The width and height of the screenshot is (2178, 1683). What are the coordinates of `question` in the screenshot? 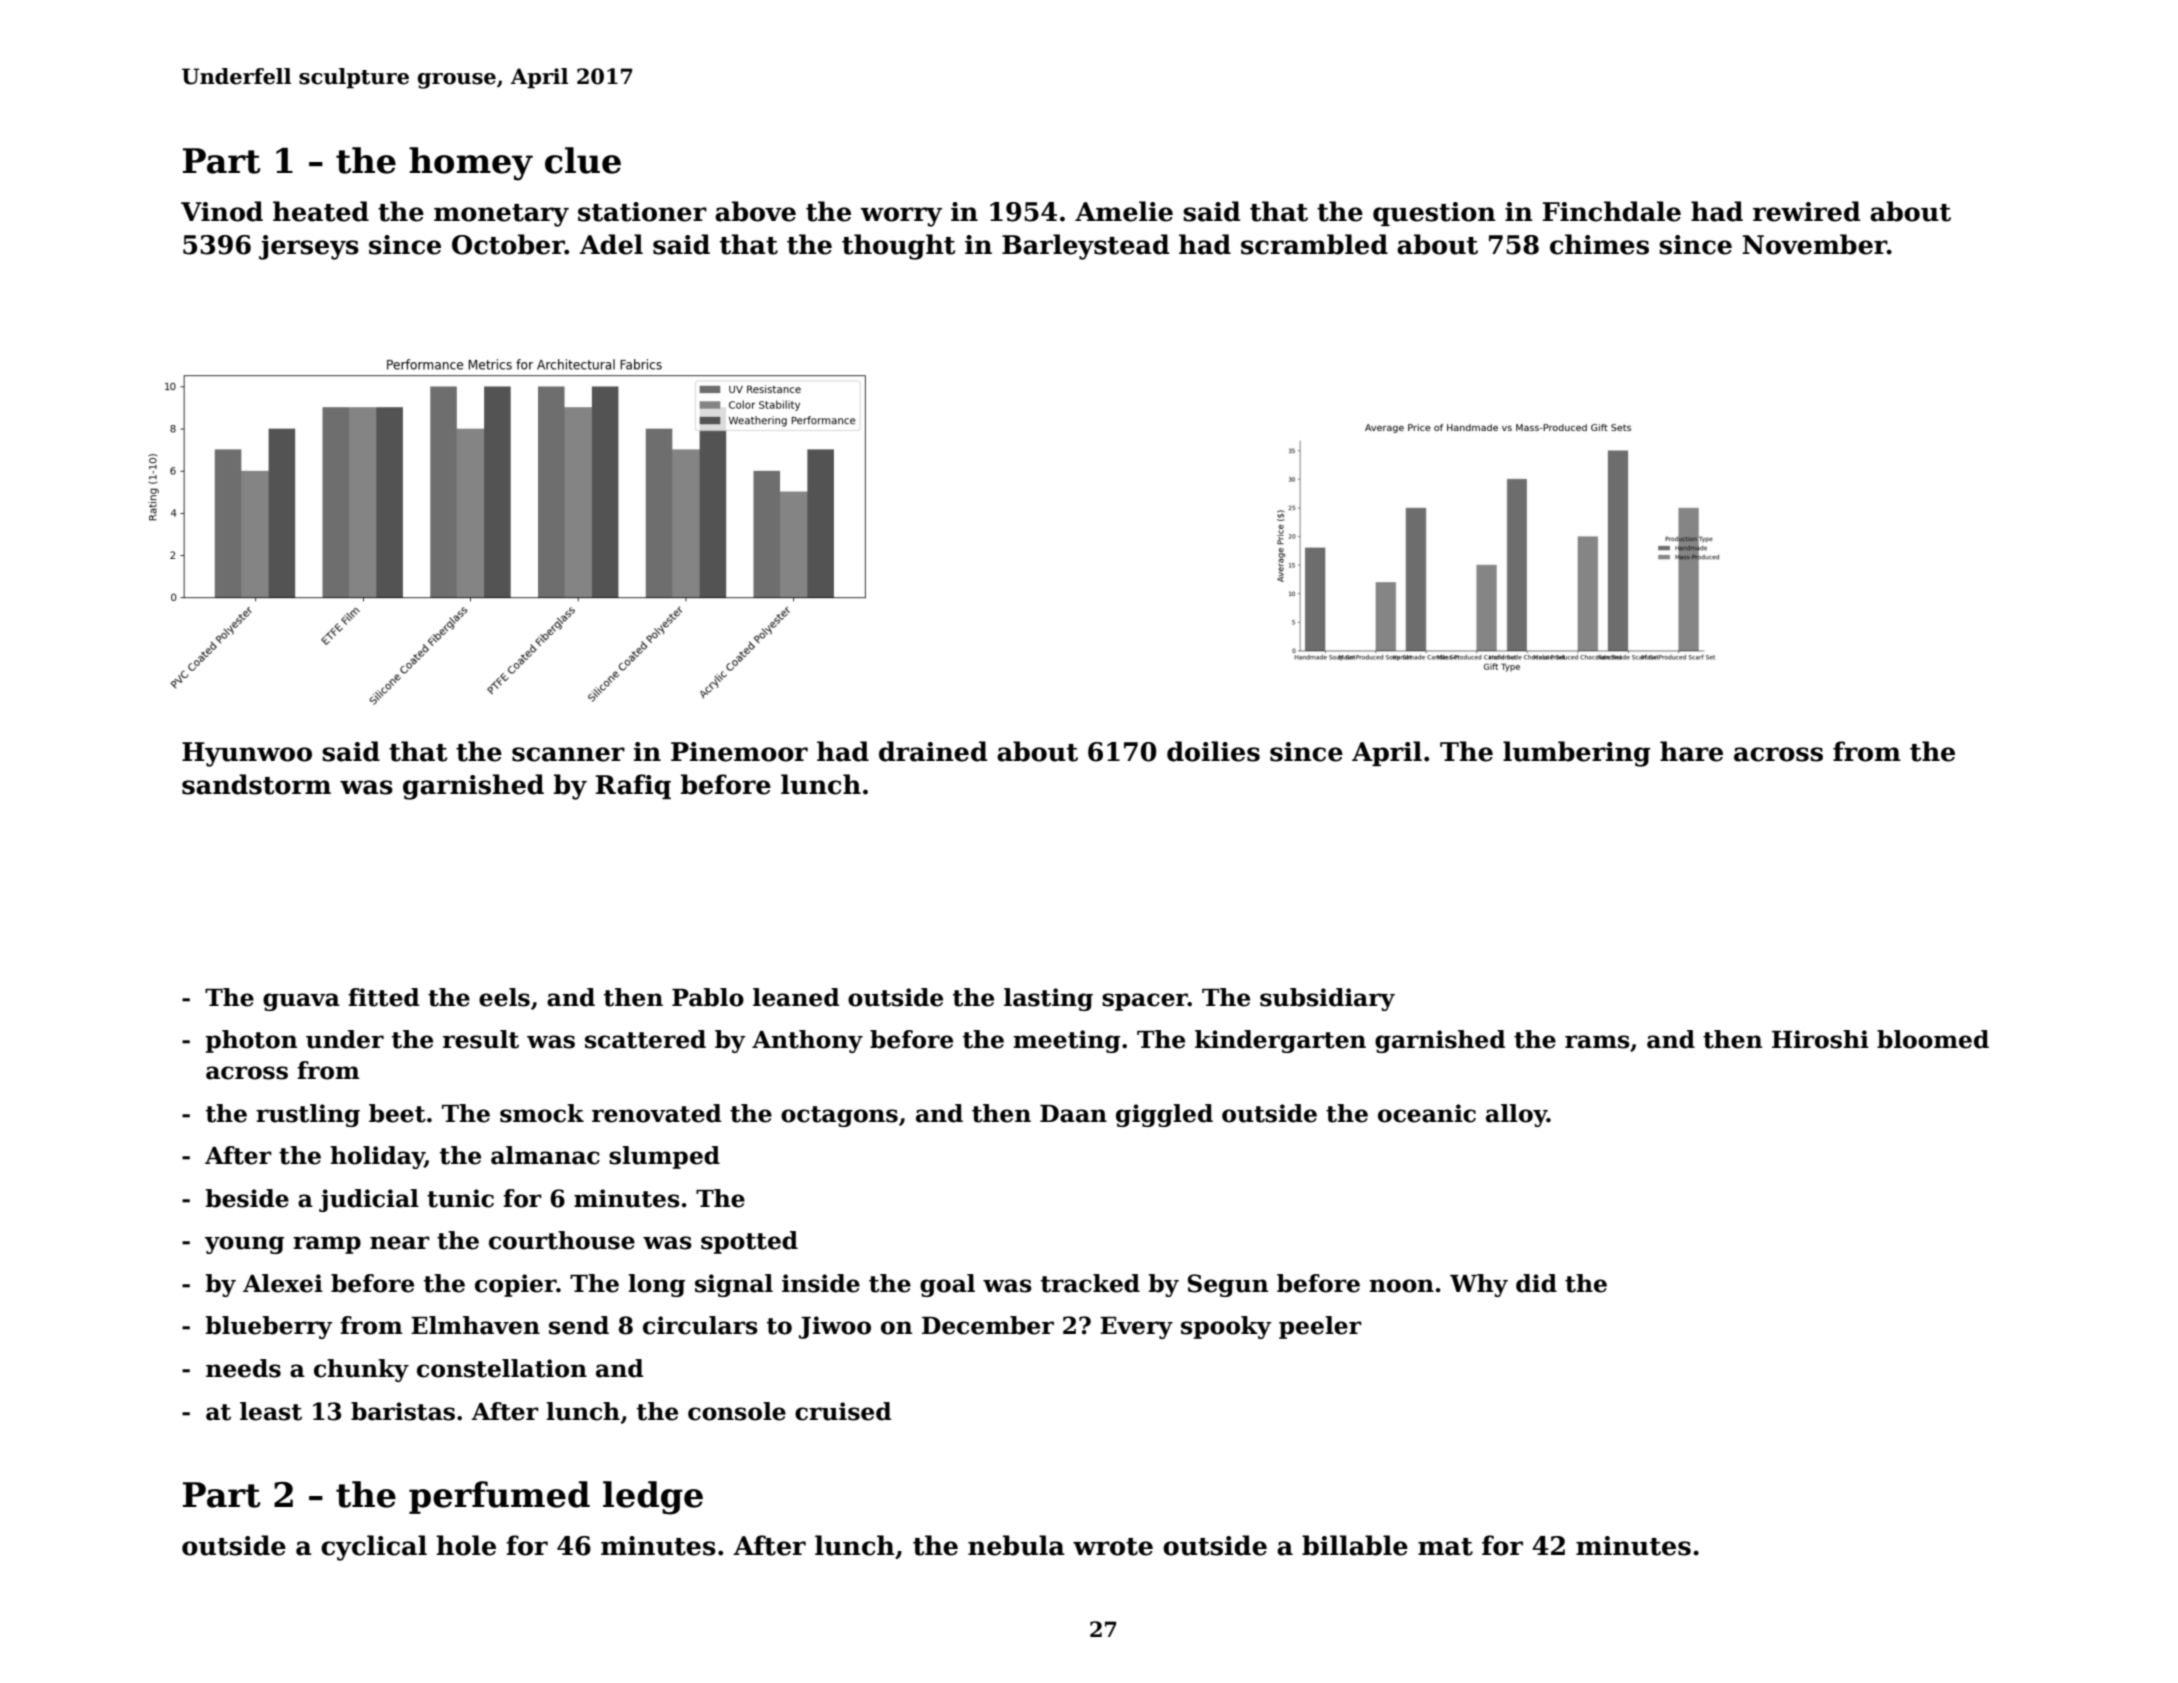 It's located at (1434, 214).
